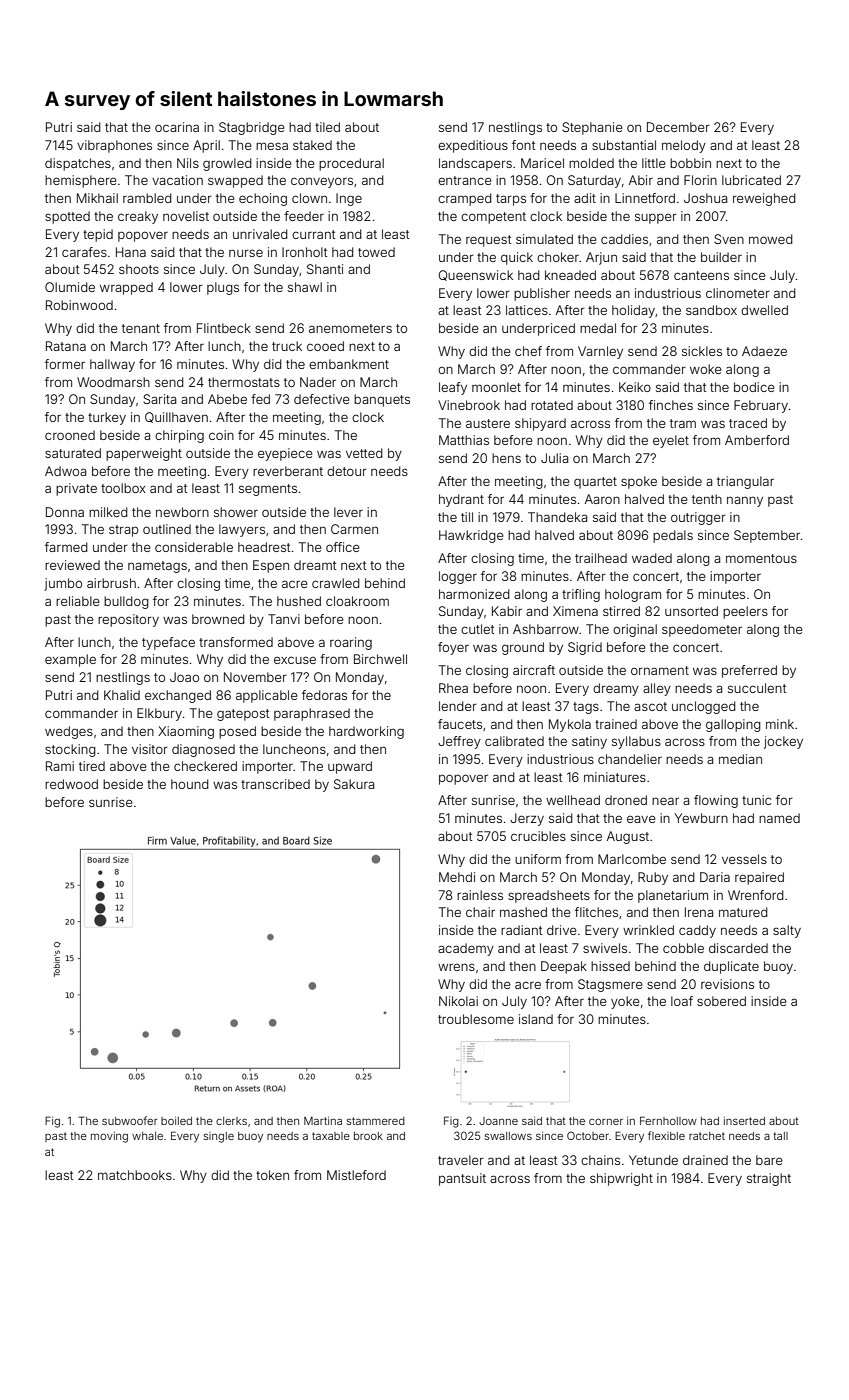 Image resolution: width=849 pixels, height=1400 pixels. I want to click on ascot, so click(650, 706).
